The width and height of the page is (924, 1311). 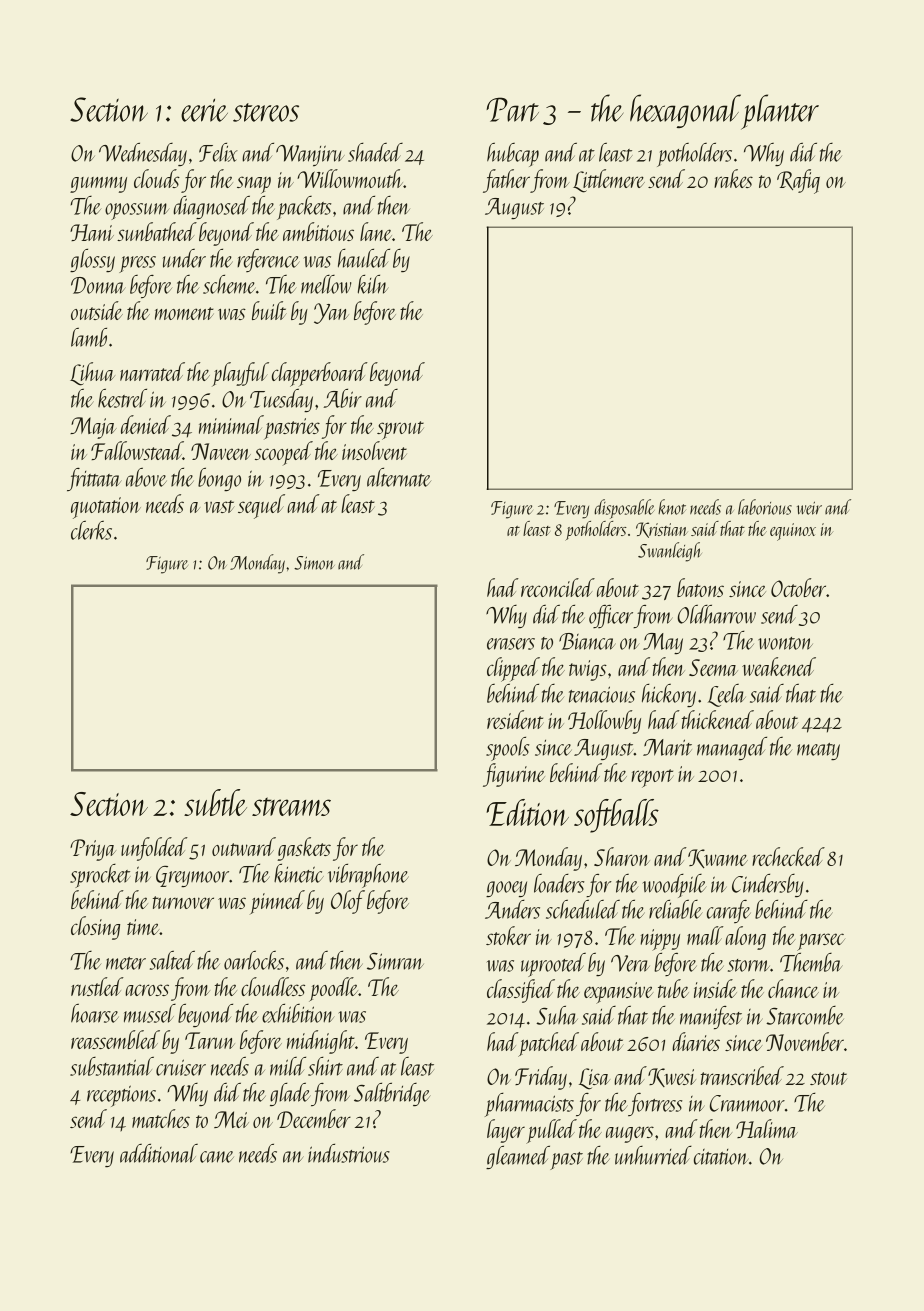 I want to click on glossy, so click(x=92, y=260).
